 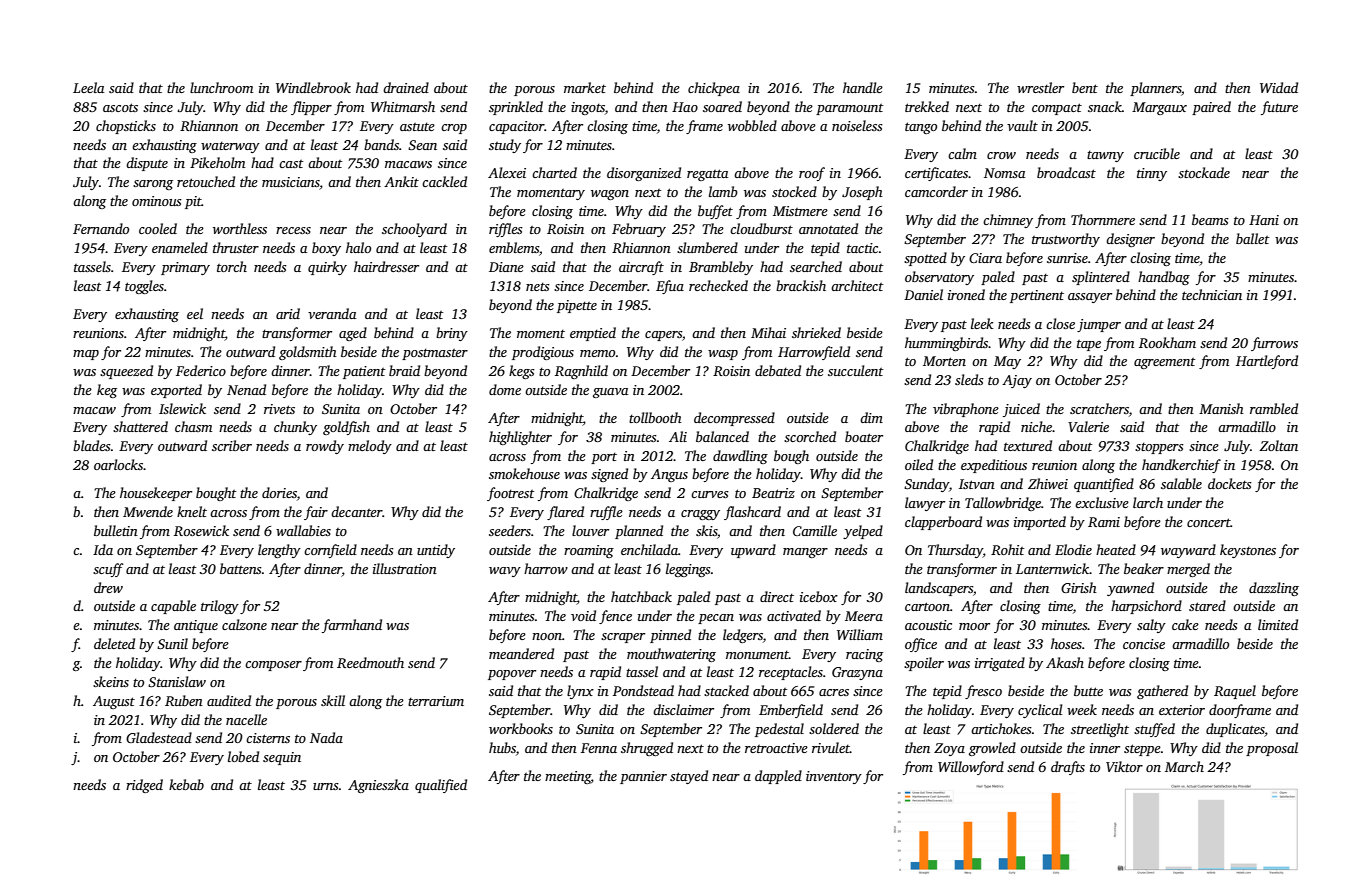 What do you see at coordinates (778, 777) in the document?
I see `dappled` at bounding box center [778, 777].
